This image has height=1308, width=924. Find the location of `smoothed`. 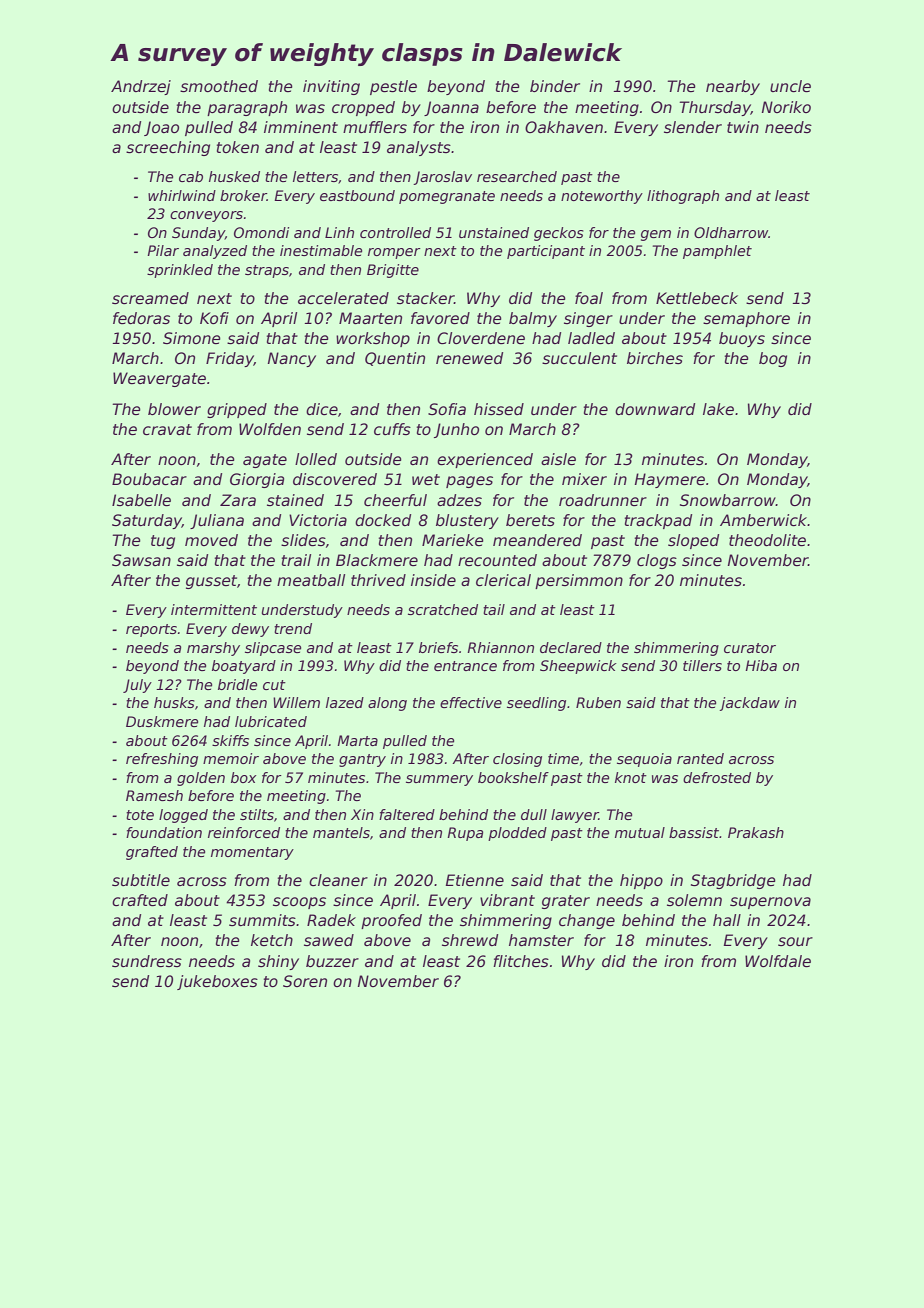

smoothed is located at coordinates (219, 86).
